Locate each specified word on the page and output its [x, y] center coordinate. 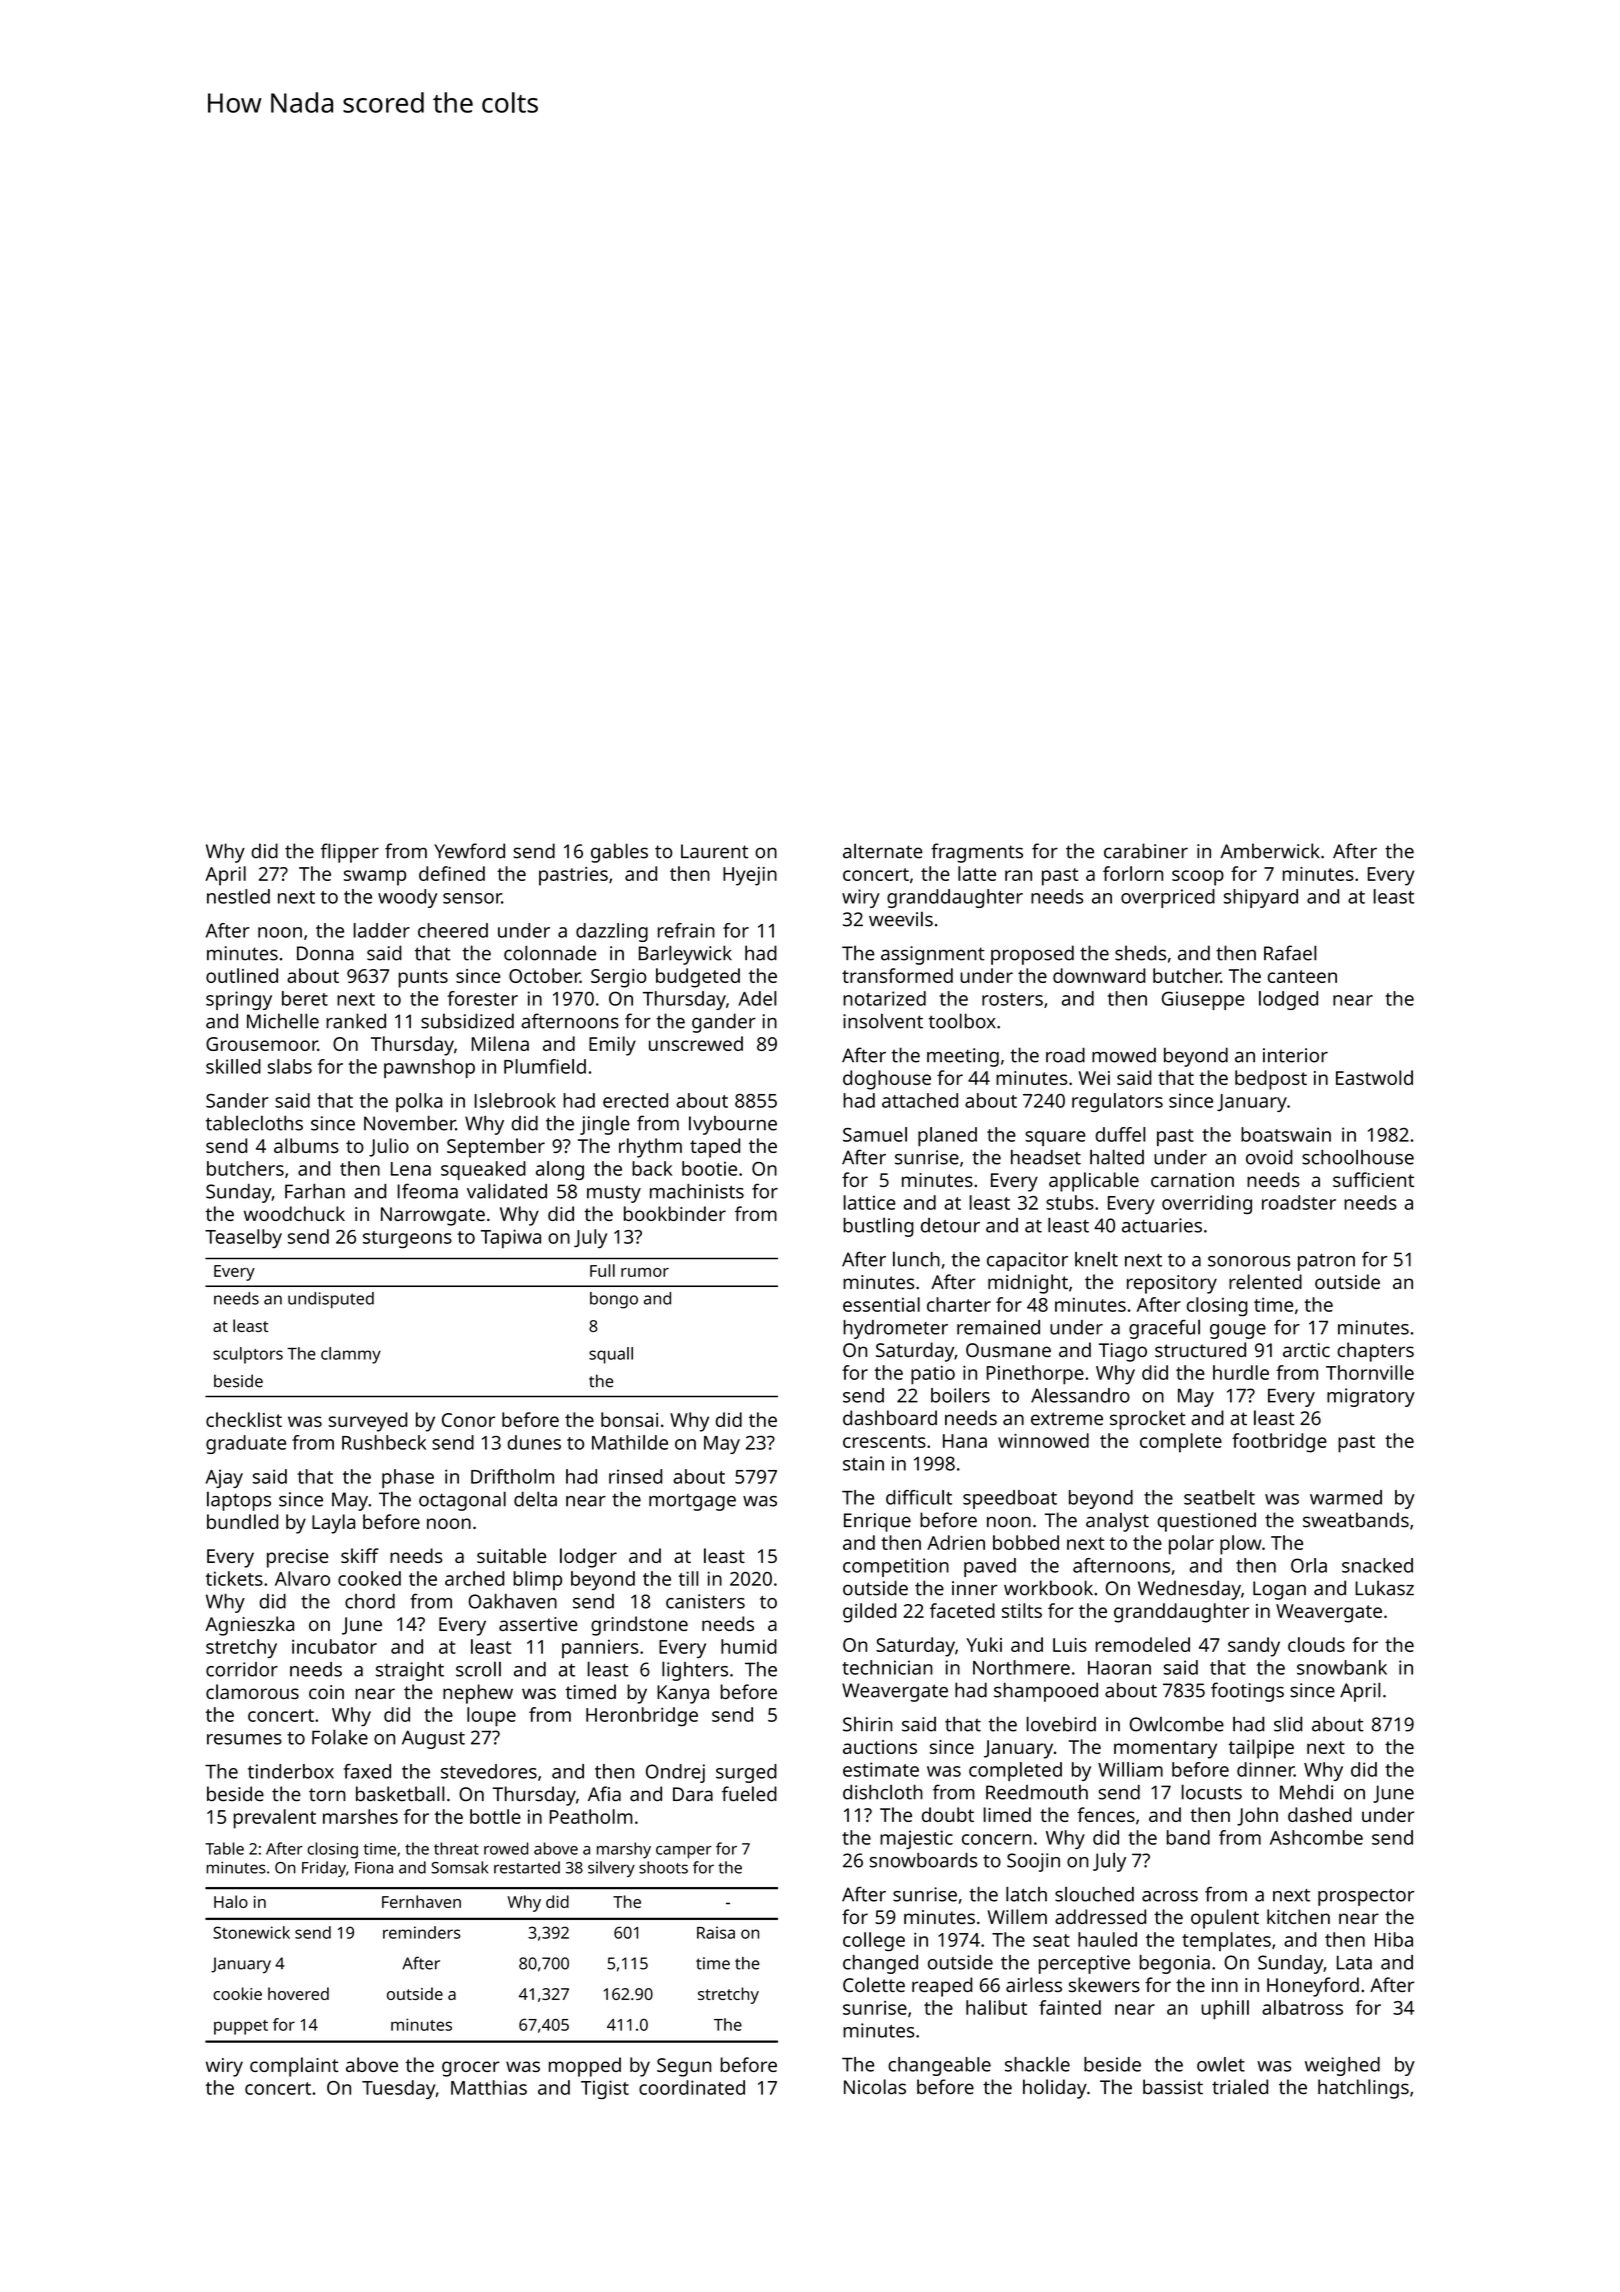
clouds [1316, 1644]
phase [408, 1478]
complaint [294, 2067]
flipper [350, 853]
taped [715, 1148]
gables [619, 853]
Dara [693, 1794]
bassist [1173, 2087]
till [688, 1578]
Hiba [1394, 1939]
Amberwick [1270, 851]
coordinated [692, 2087]
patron [1326, 1262]
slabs [290, 1066]
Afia [604, 1794]
